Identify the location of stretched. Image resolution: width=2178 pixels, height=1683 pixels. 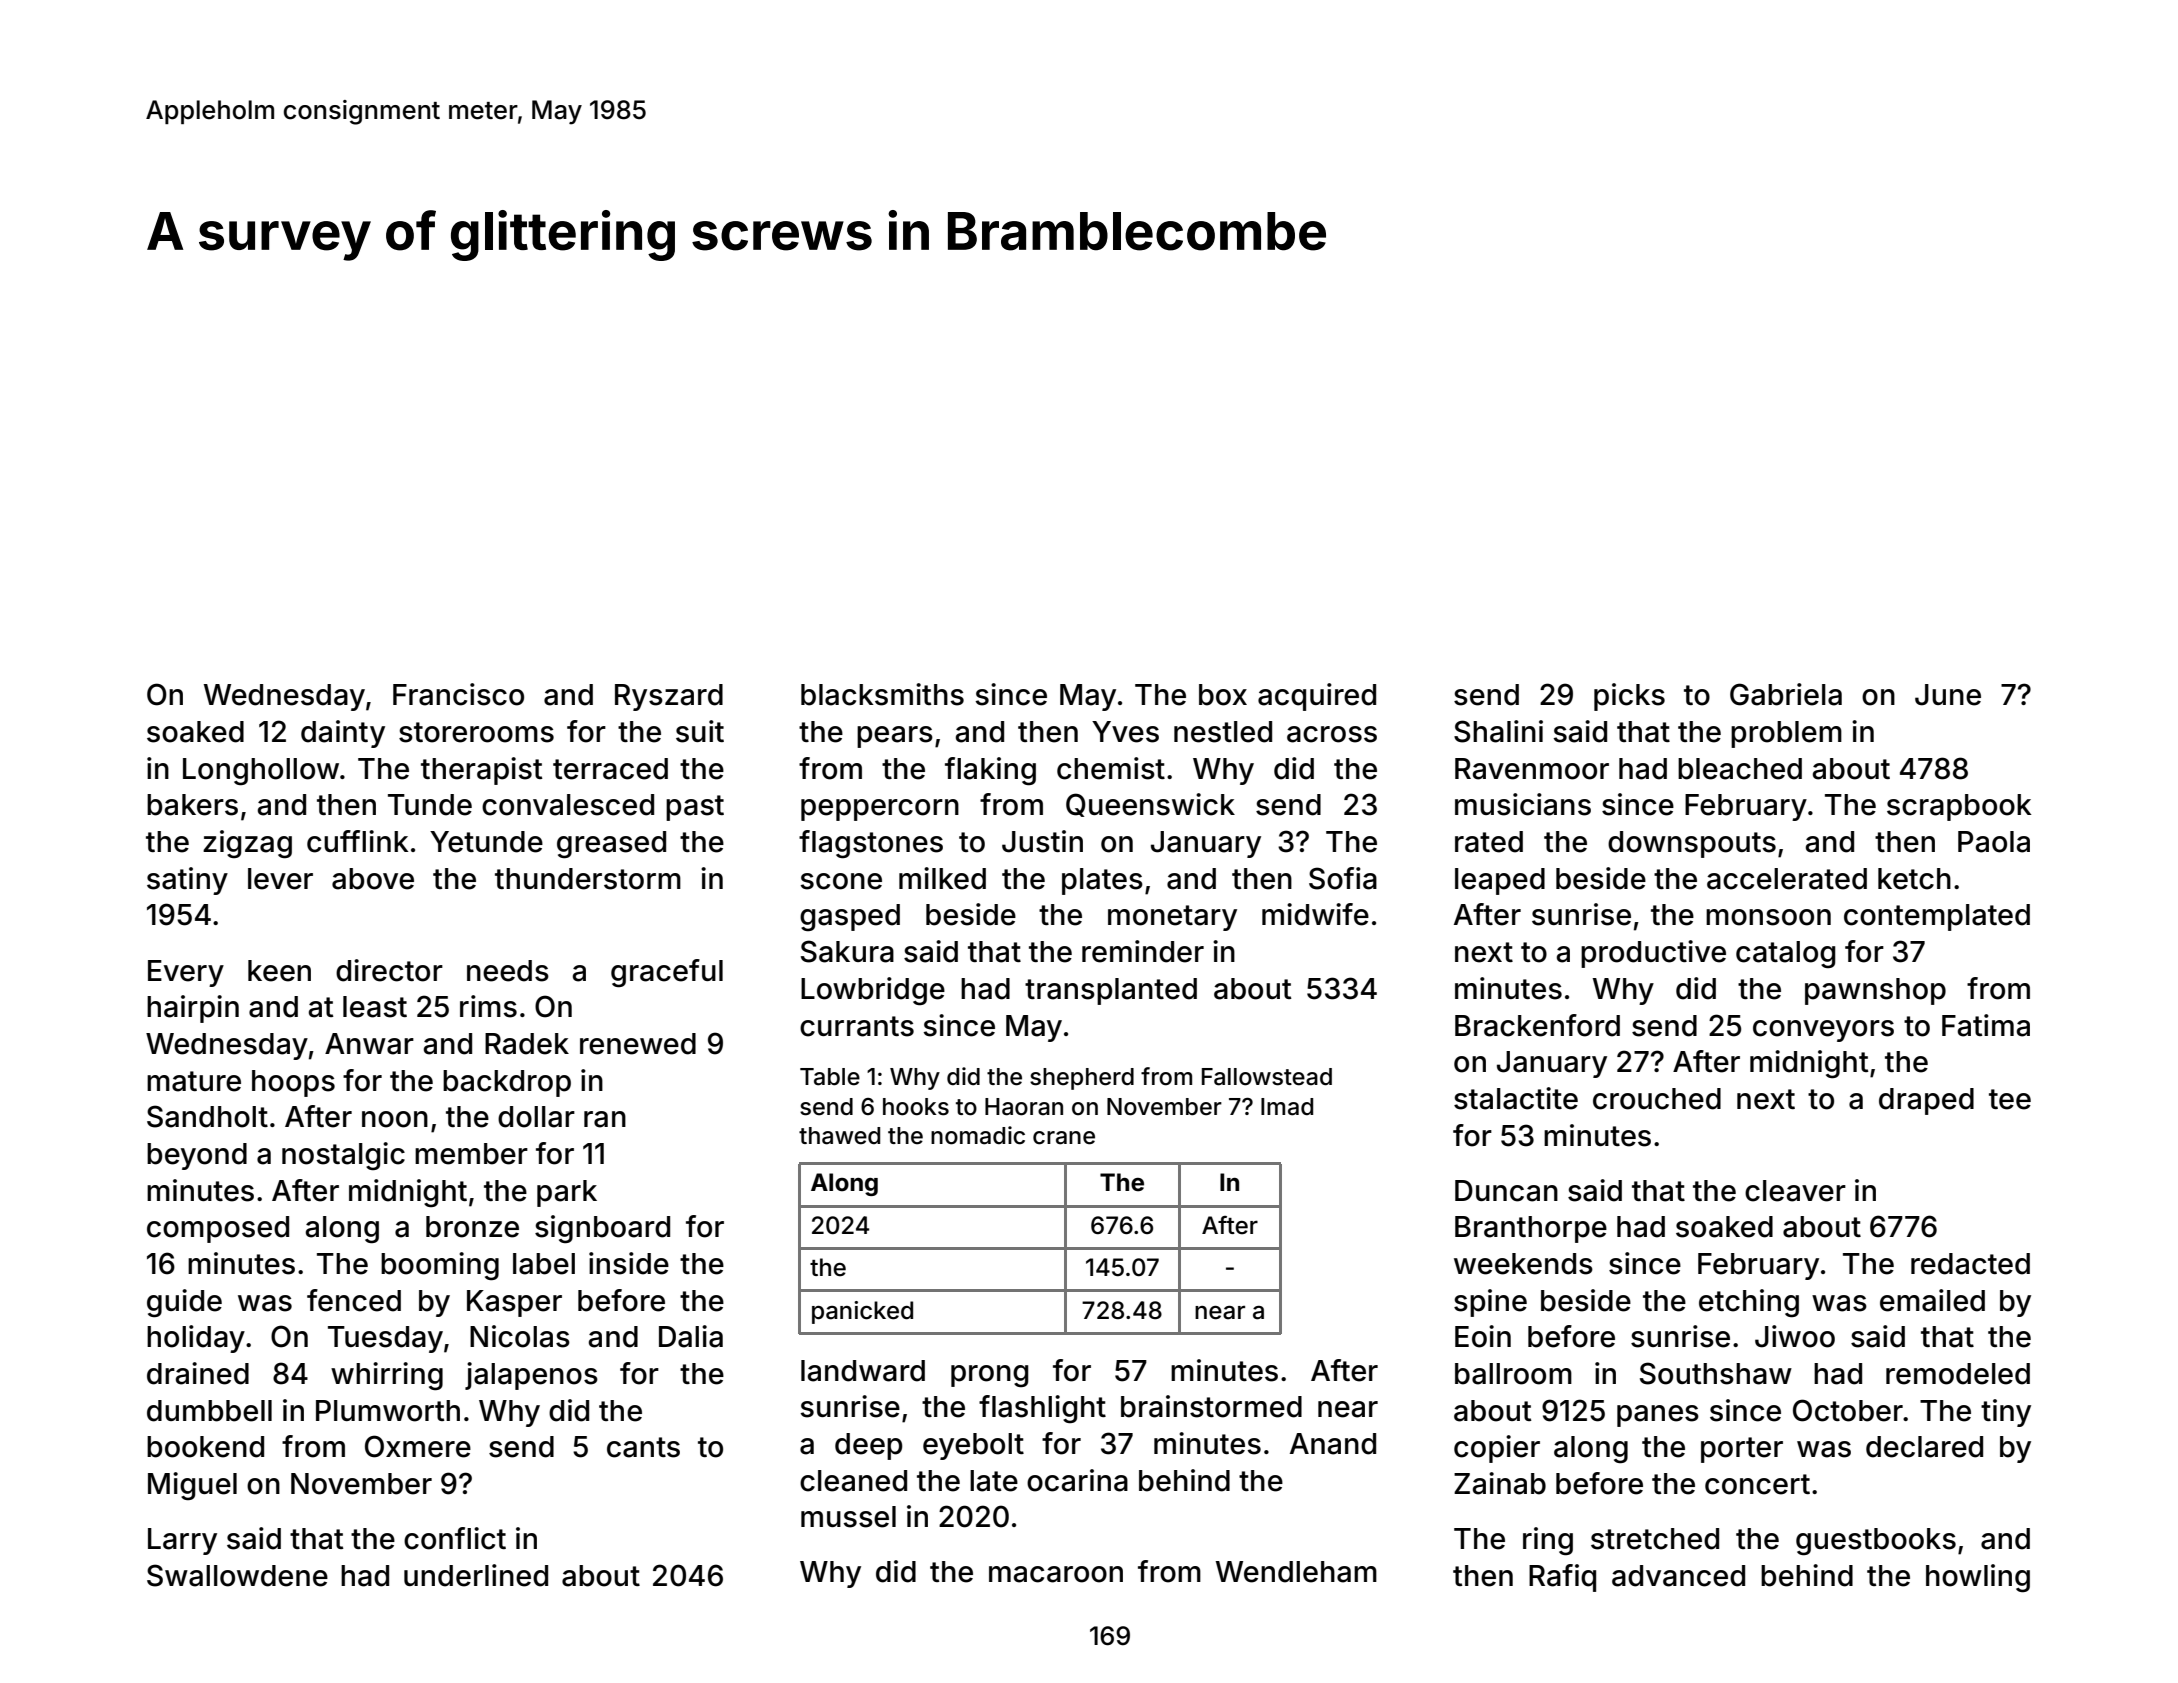
(1655, 1539).
